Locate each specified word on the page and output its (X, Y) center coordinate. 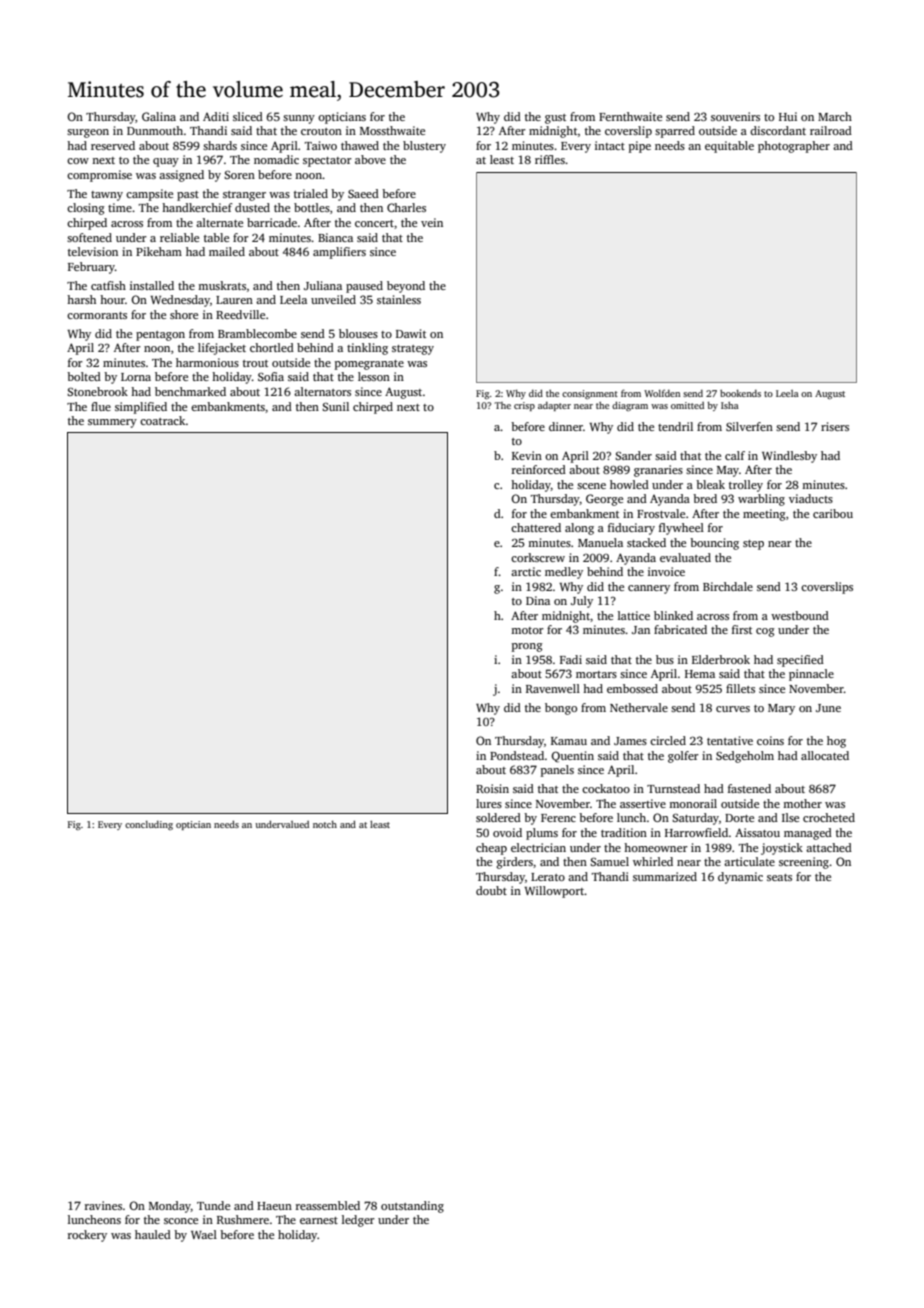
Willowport (554, 892)
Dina (538, 600)
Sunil (335, 406)
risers (835, 426)
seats (779, 877)
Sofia (271, 376)
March (835, 116)
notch (325, 824)
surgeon (88, 133)
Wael (204, 1234)
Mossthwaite (392, 130)
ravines (103, 1205)
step (753, 545)
